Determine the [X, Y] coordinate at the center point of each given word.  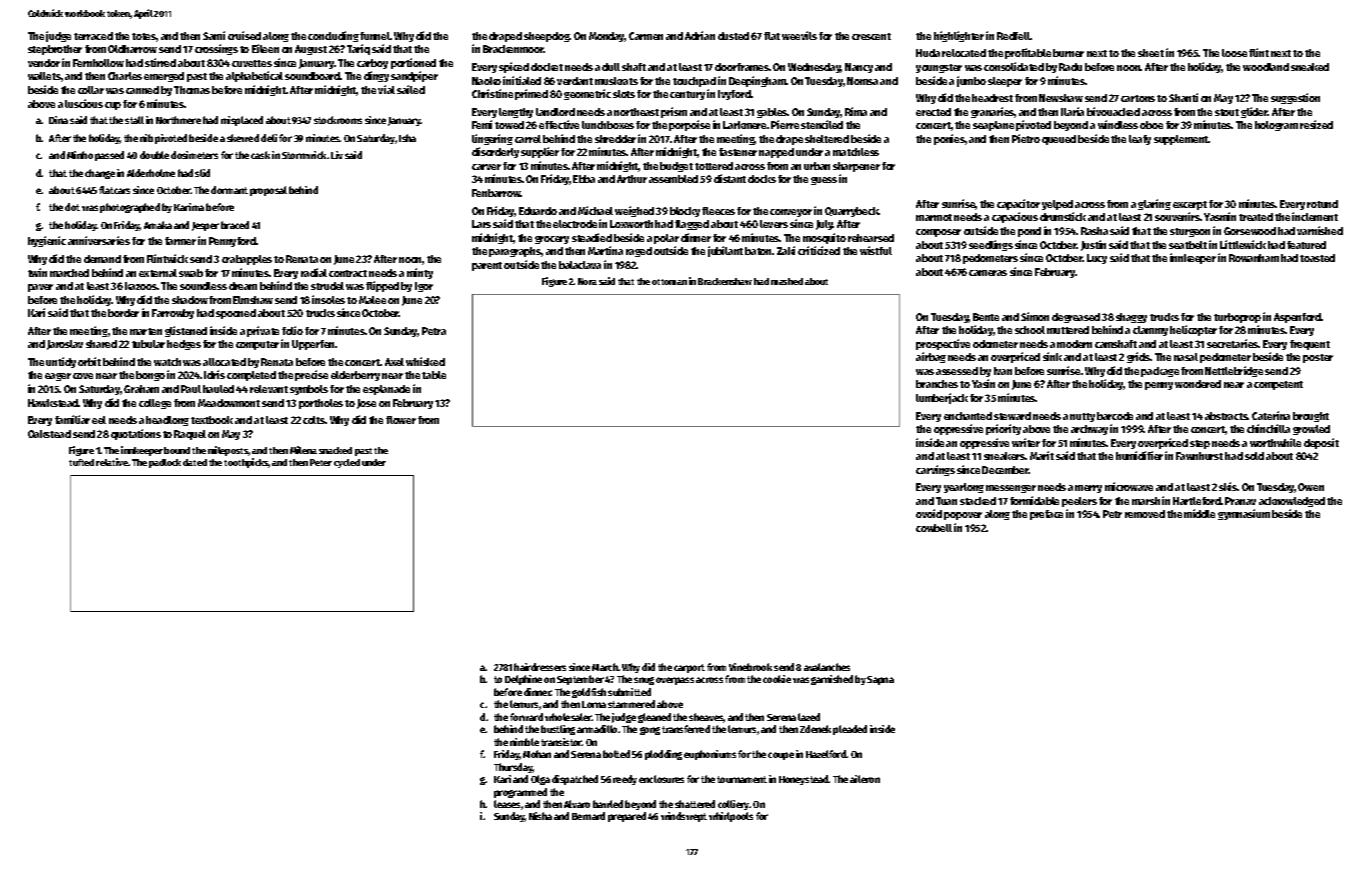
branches [937, 384]
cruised [244, 35]
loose [1234, 53]
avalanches [827, 667]
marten [146, 331]
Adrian [700, 35]
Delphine [523, 680]
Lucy [1097, 259]
